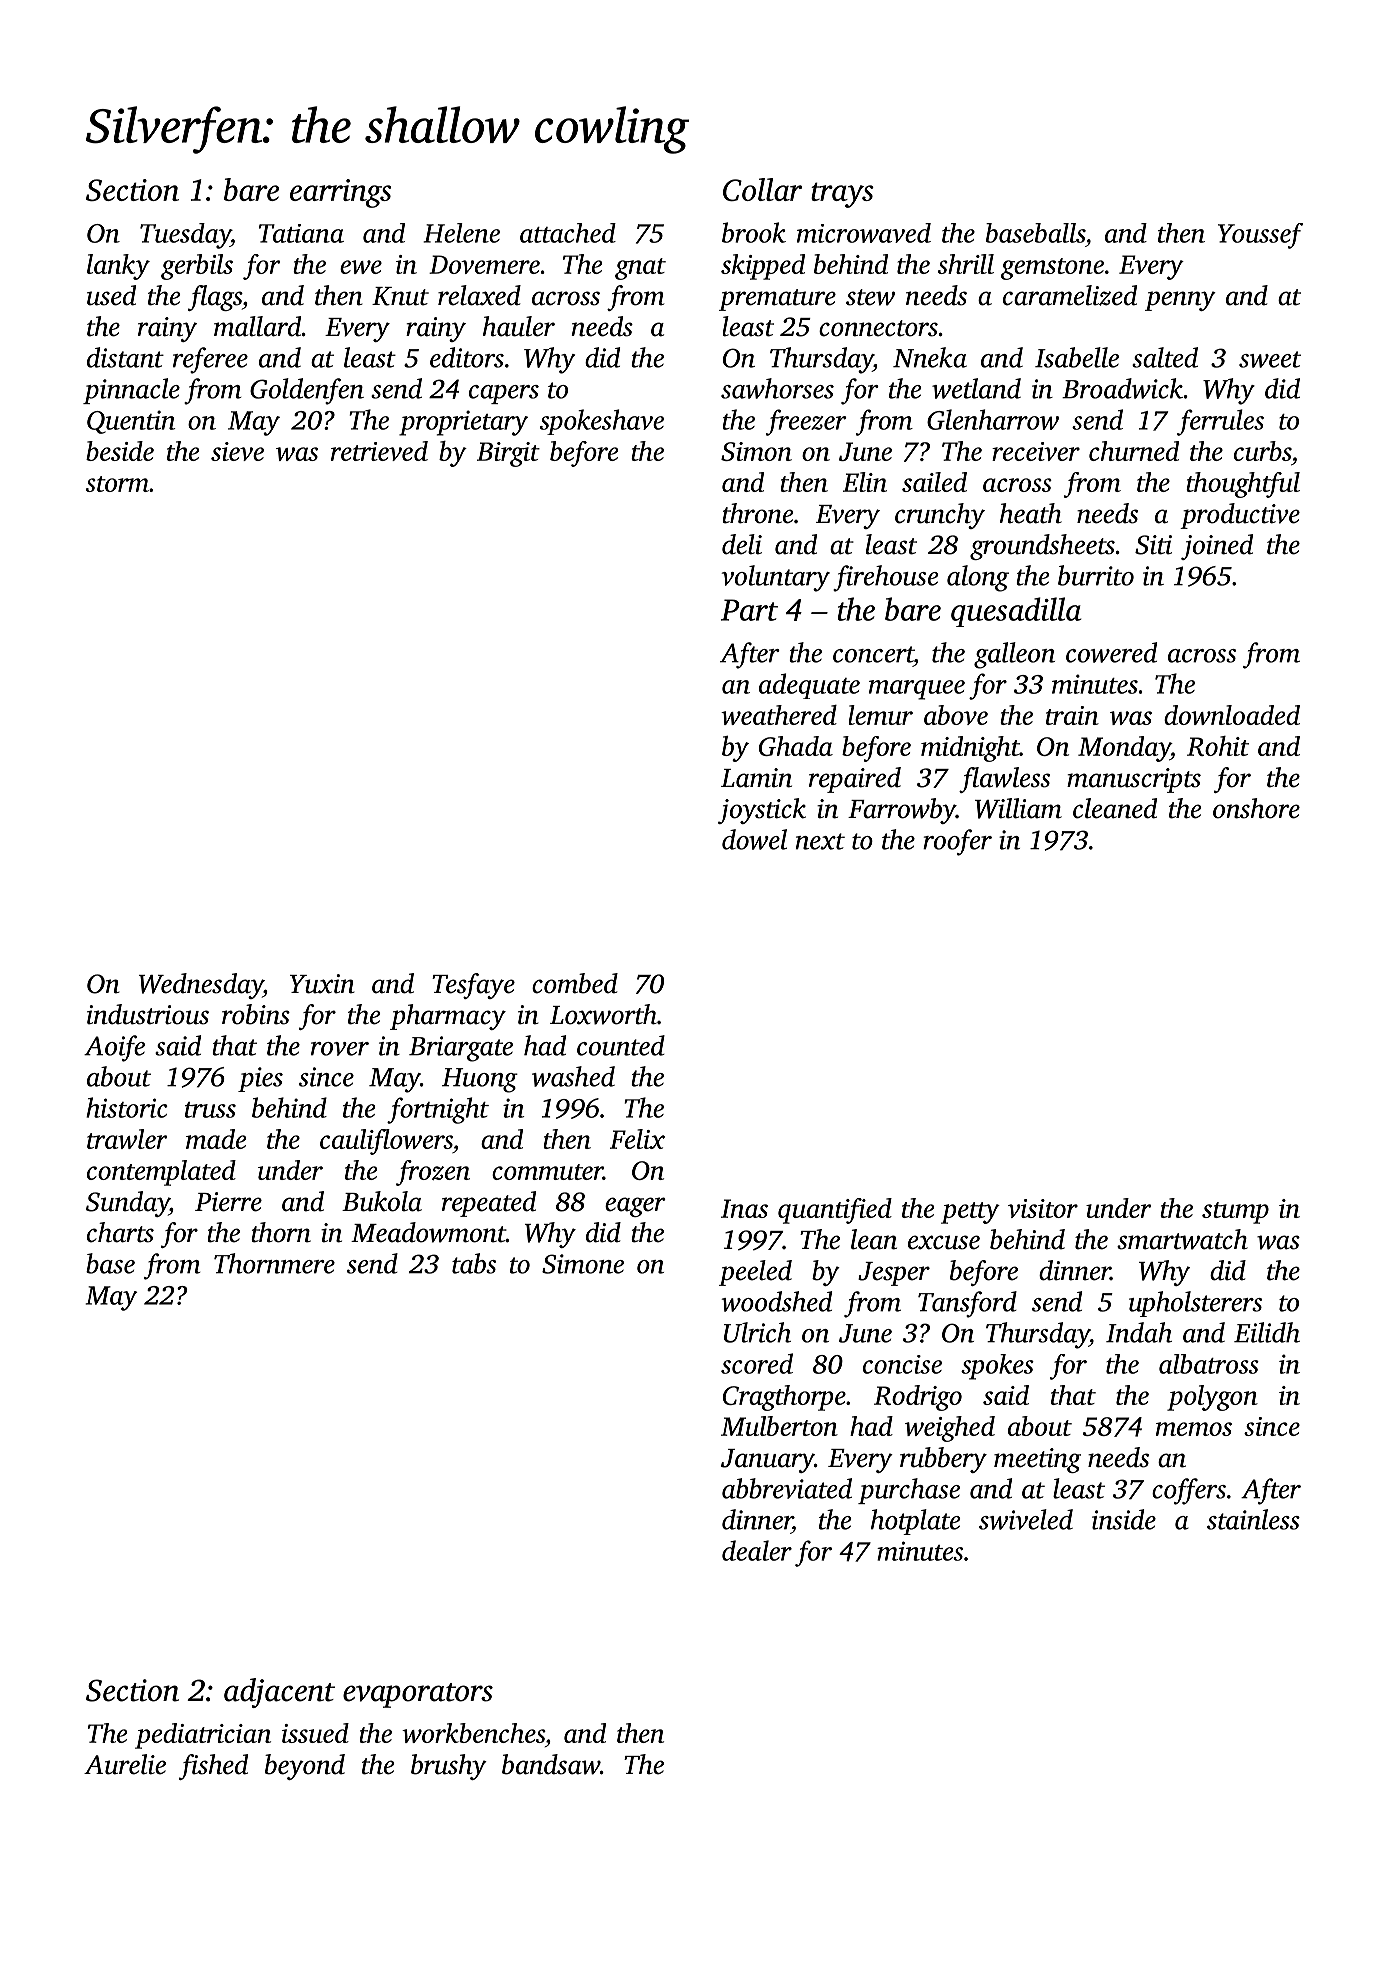  Describe the element at coordinates (621, 1045) in the image. I see `counted` at that location.
